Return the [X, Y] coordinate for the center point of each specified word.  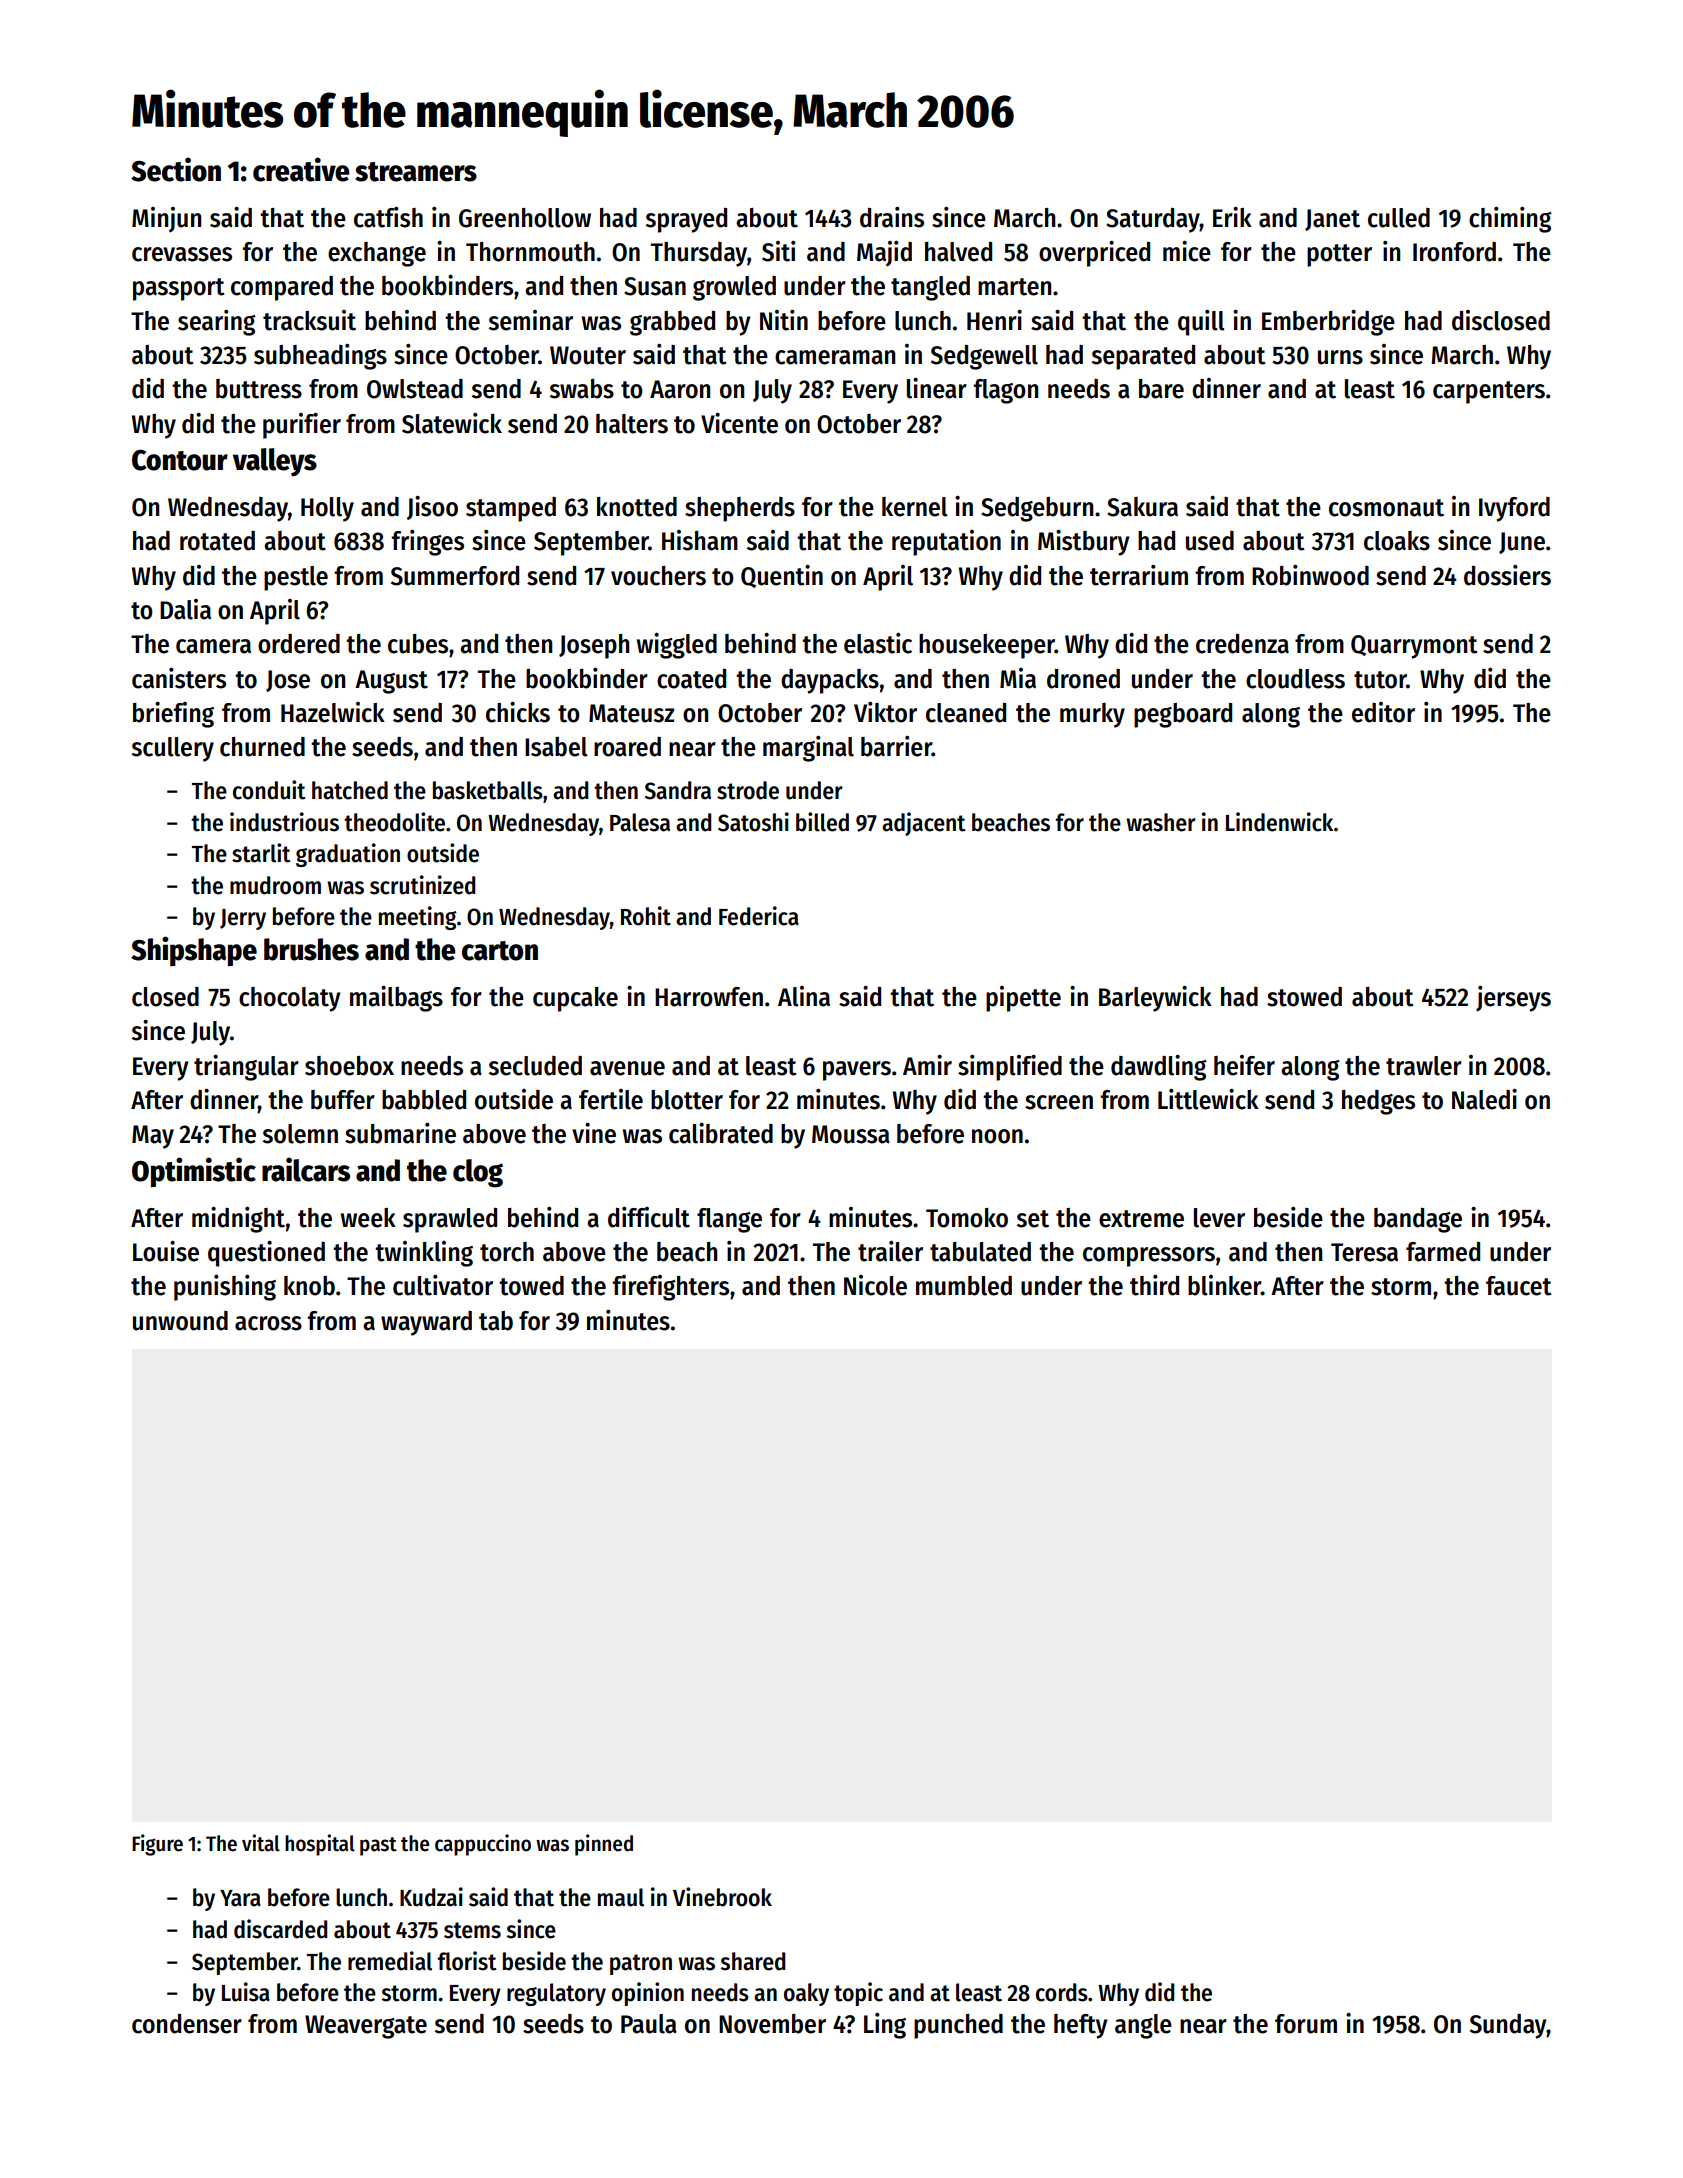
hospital [320, 1845]
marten [1014, 287]
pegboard [1183, 715]
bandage [1418, 1220]
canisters [179, 678]
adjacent [924, 824]
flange [729, 1220]
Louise [166, 1251]
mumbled [964, 1286]
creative [301, 169]
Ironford [1454, 252]
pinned [604, 1845]
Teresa [1364, 1252]
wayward [426, 1323]
